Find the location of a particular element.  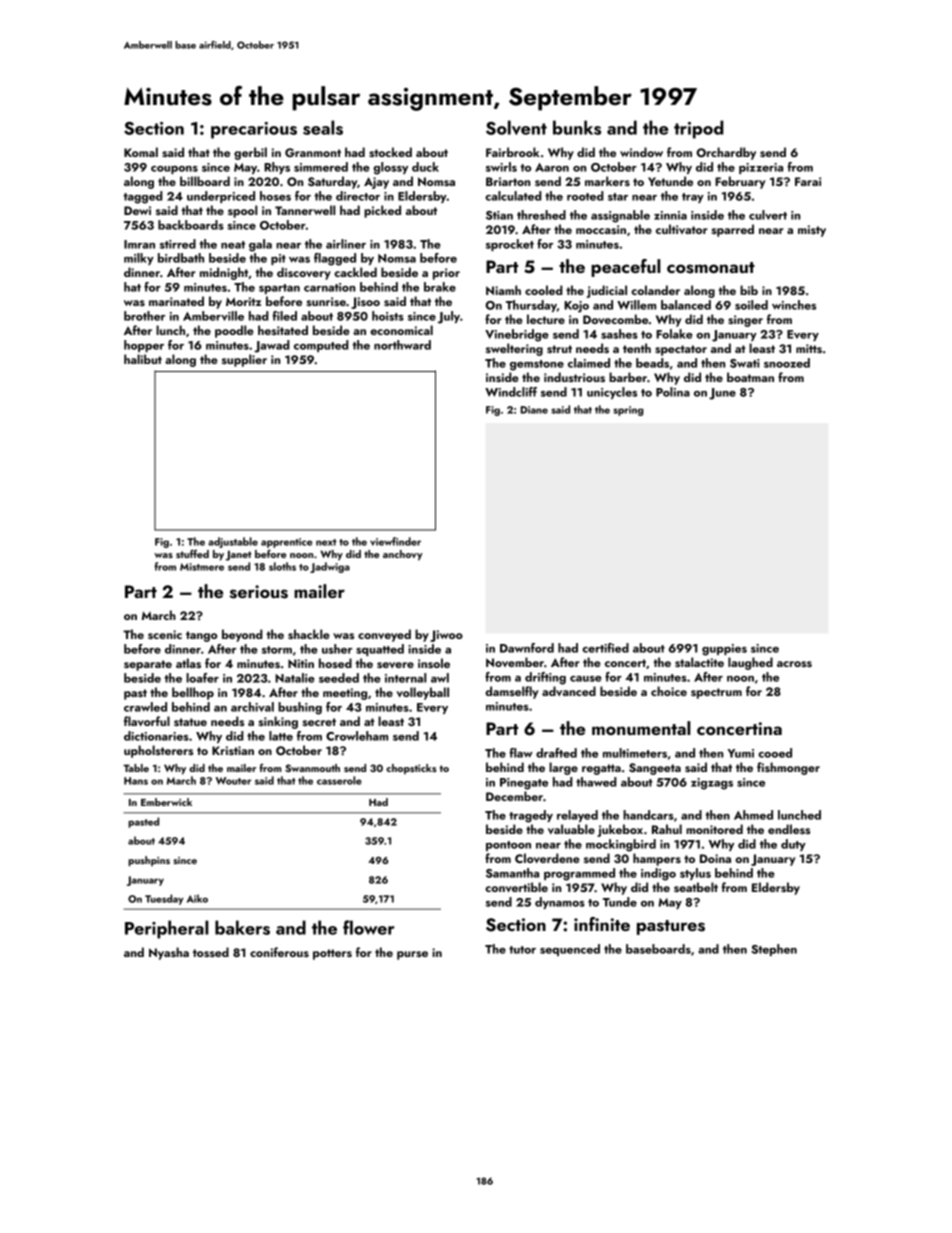

spring is located at coordinates (628, 411).
